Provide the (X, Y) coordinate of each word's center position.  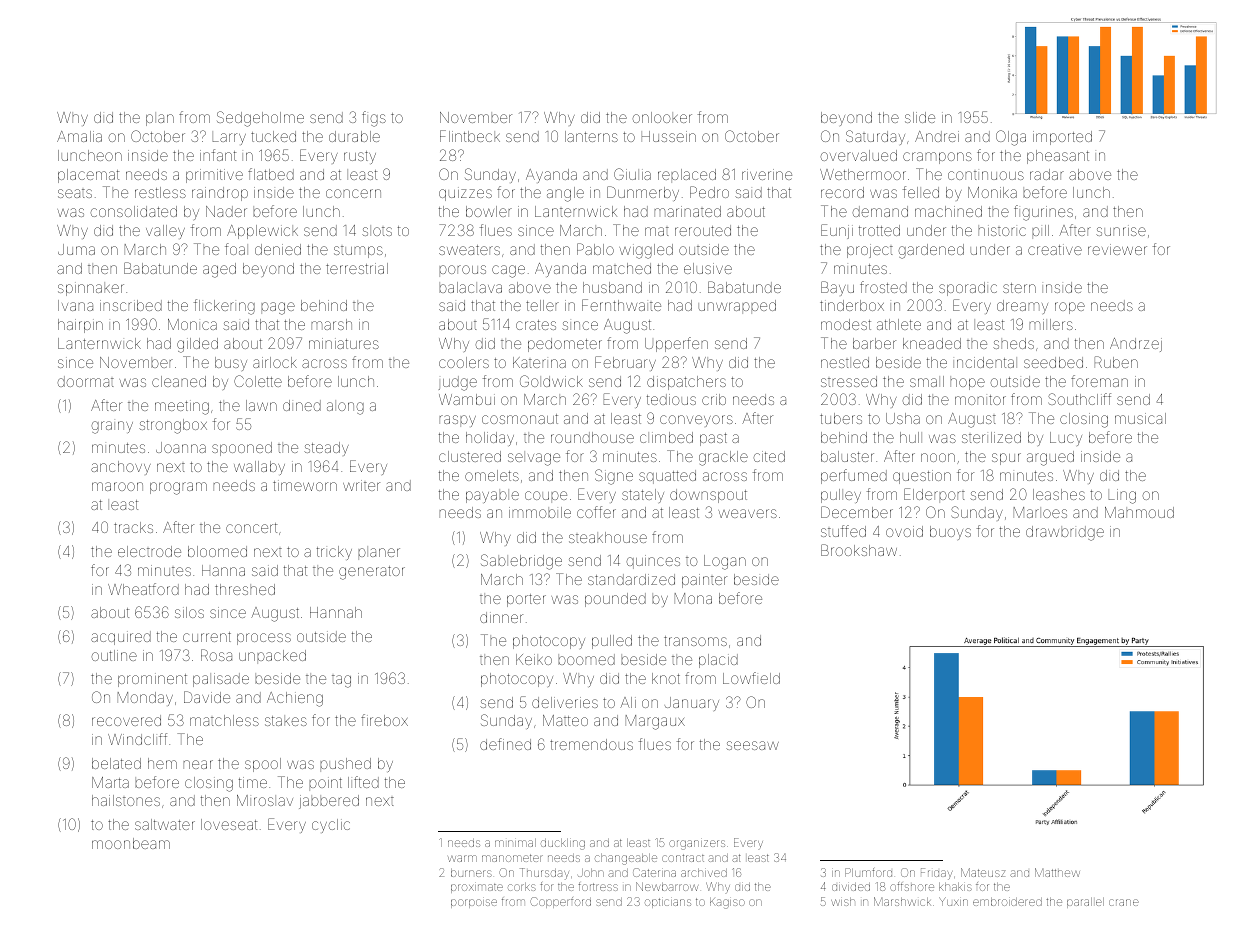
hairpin (80, 326)
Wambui (467, 399)
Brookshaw (859, 550)
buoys (950, 533)
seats (75, 193)
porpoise (474, 903)
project (870, 251)
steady (326, 449)
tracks (133, 527)
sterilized (991, 437)
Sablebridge (521, 562)
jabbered (329, 802)
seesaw (752, 745)
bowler (489, 211)
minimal (515, 843)
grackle (723, 458)
